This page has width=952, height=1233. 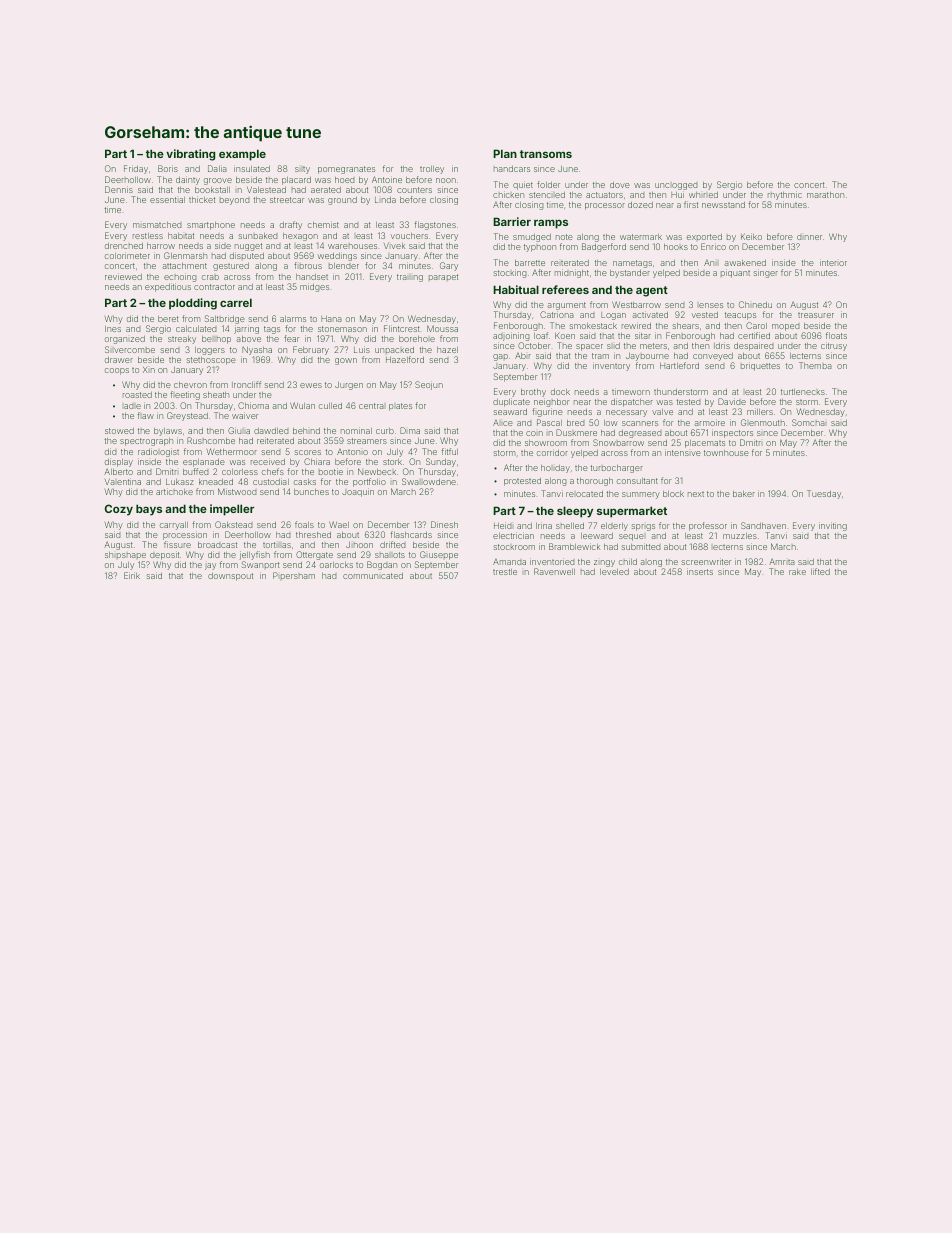 I want to click on typhoon, so click(x=540, y=248).
